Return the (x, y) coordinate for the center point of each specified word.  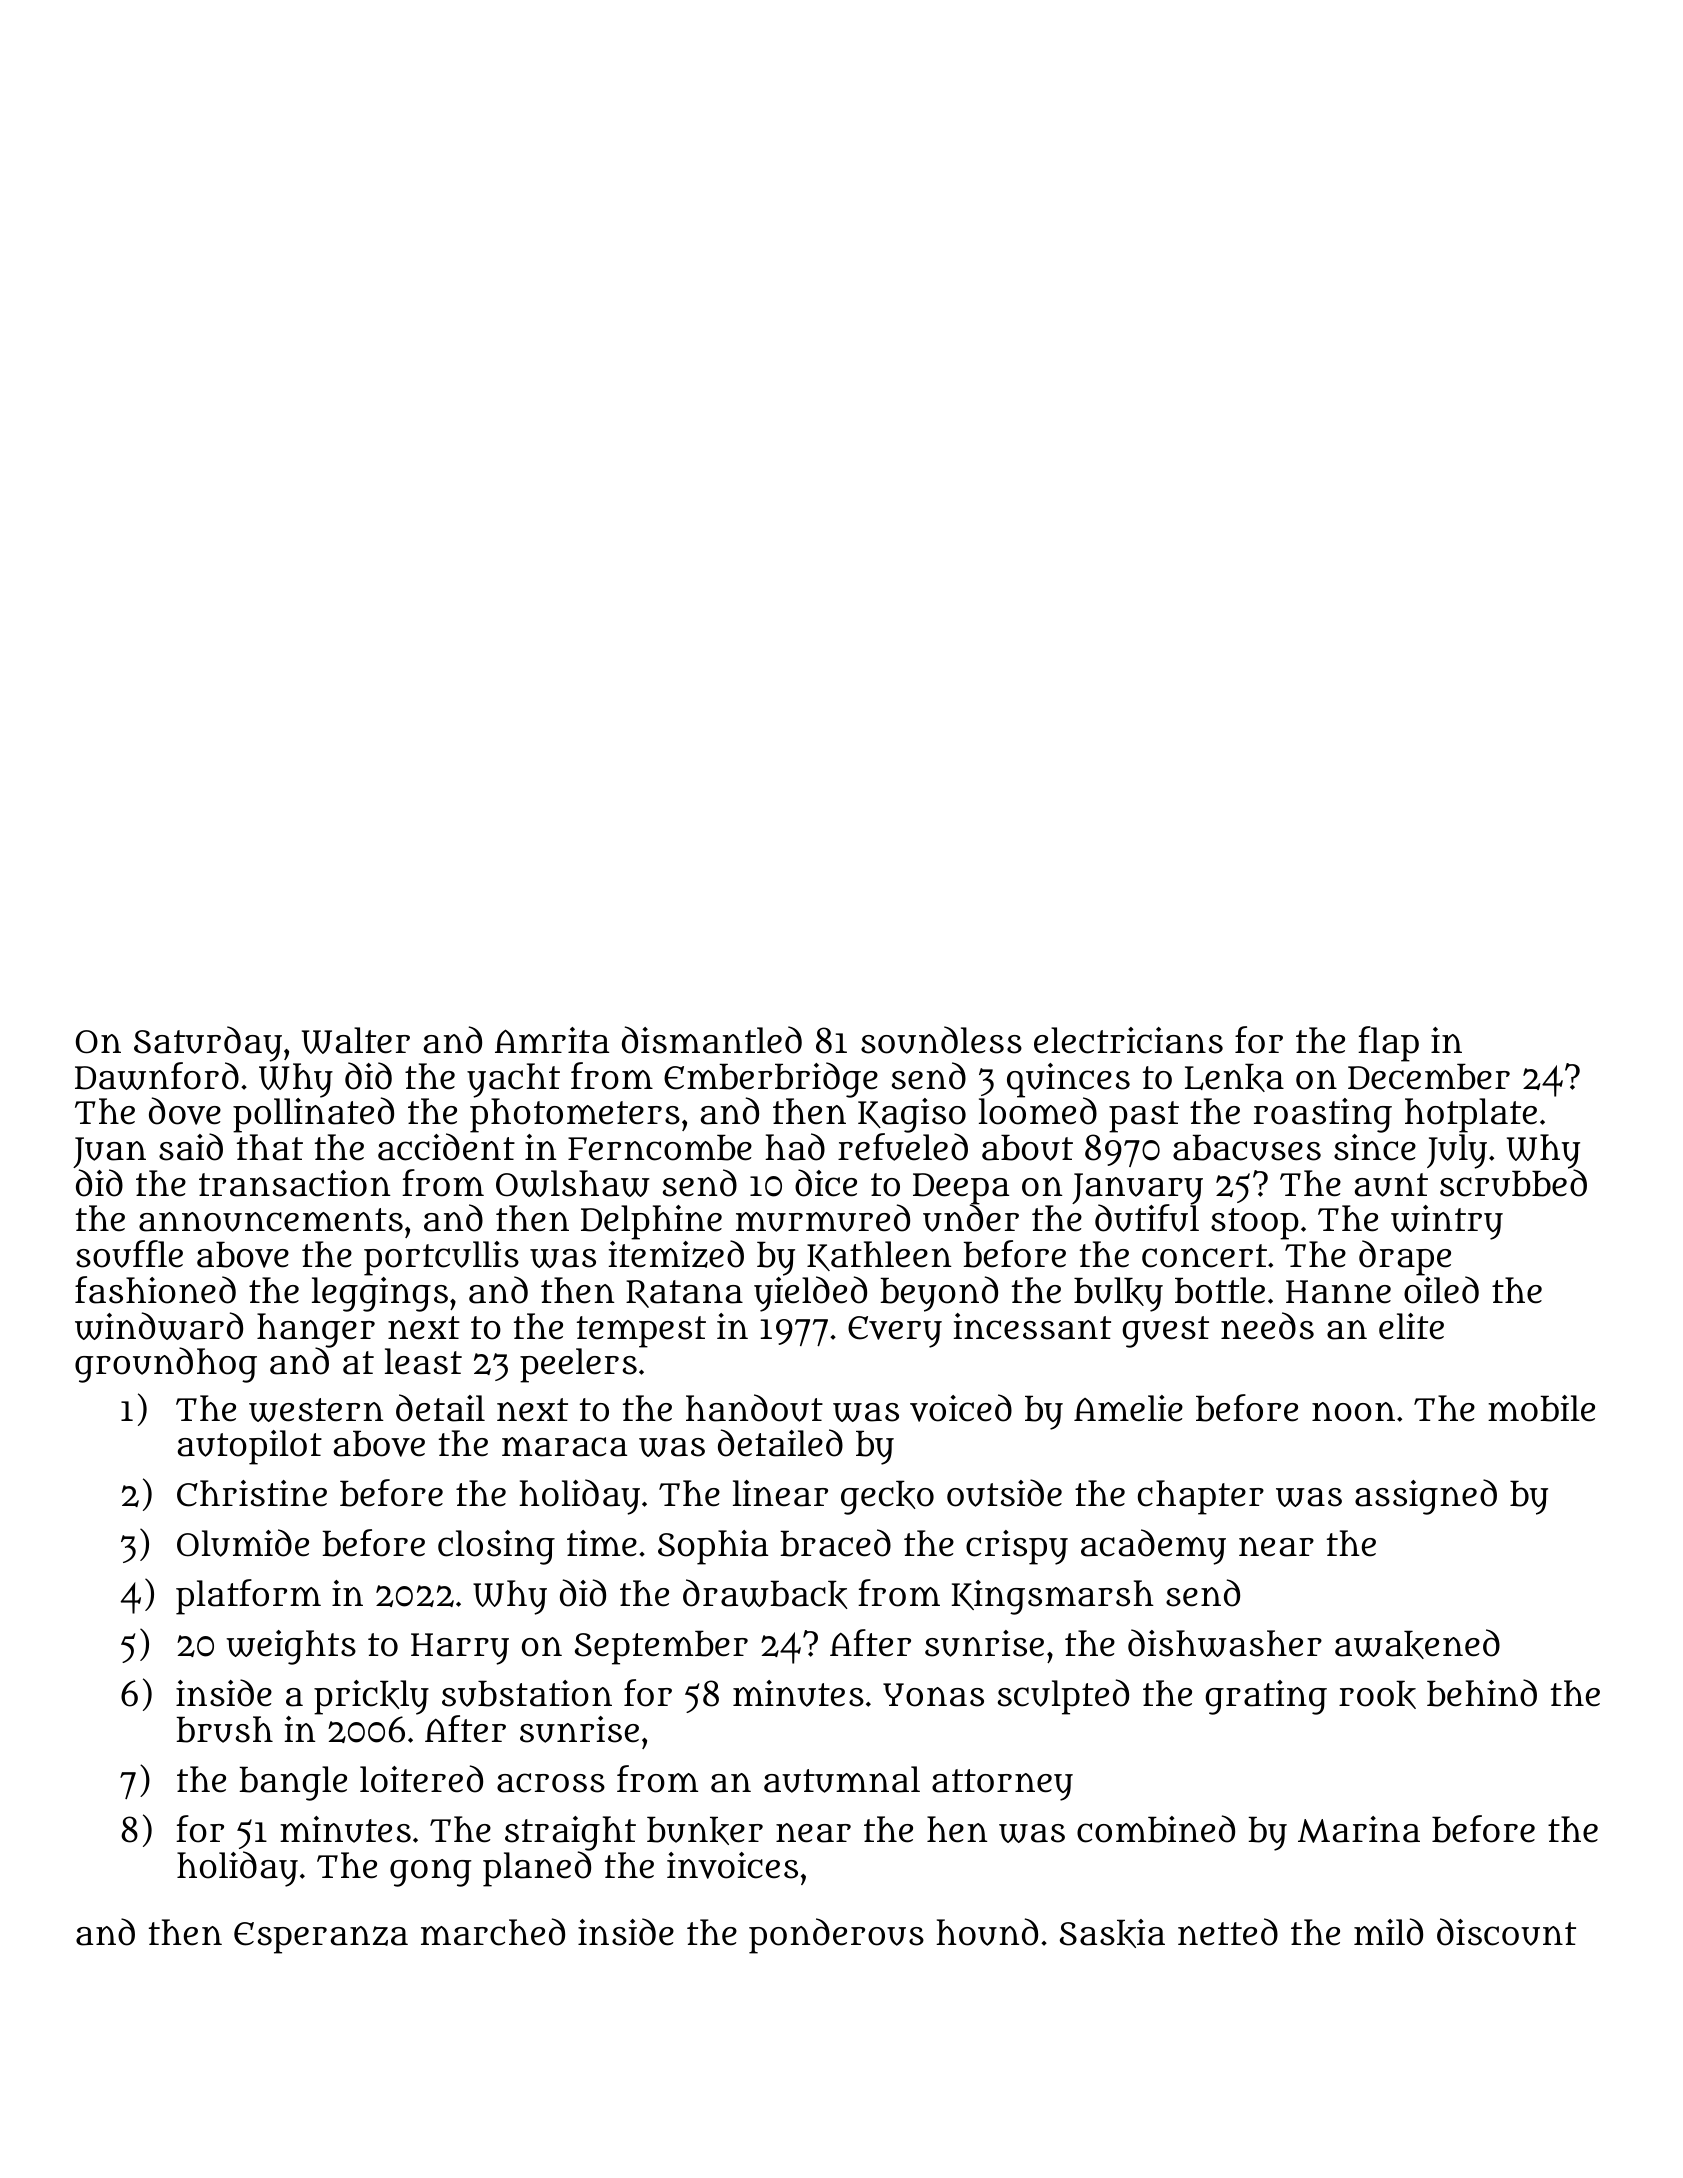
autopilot (250, 1447)
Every (895, 1332)
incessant (1032, 1326)
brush (224, 1729)
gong (431, 1873)
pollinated (313, 1115)
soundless (941, 1040)
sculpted (1063, 1697)
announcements (271, 1220)
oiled (1441, 1290)
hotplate (1471, 1115)
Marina (1359, 1829)
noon (1353, 1412)
